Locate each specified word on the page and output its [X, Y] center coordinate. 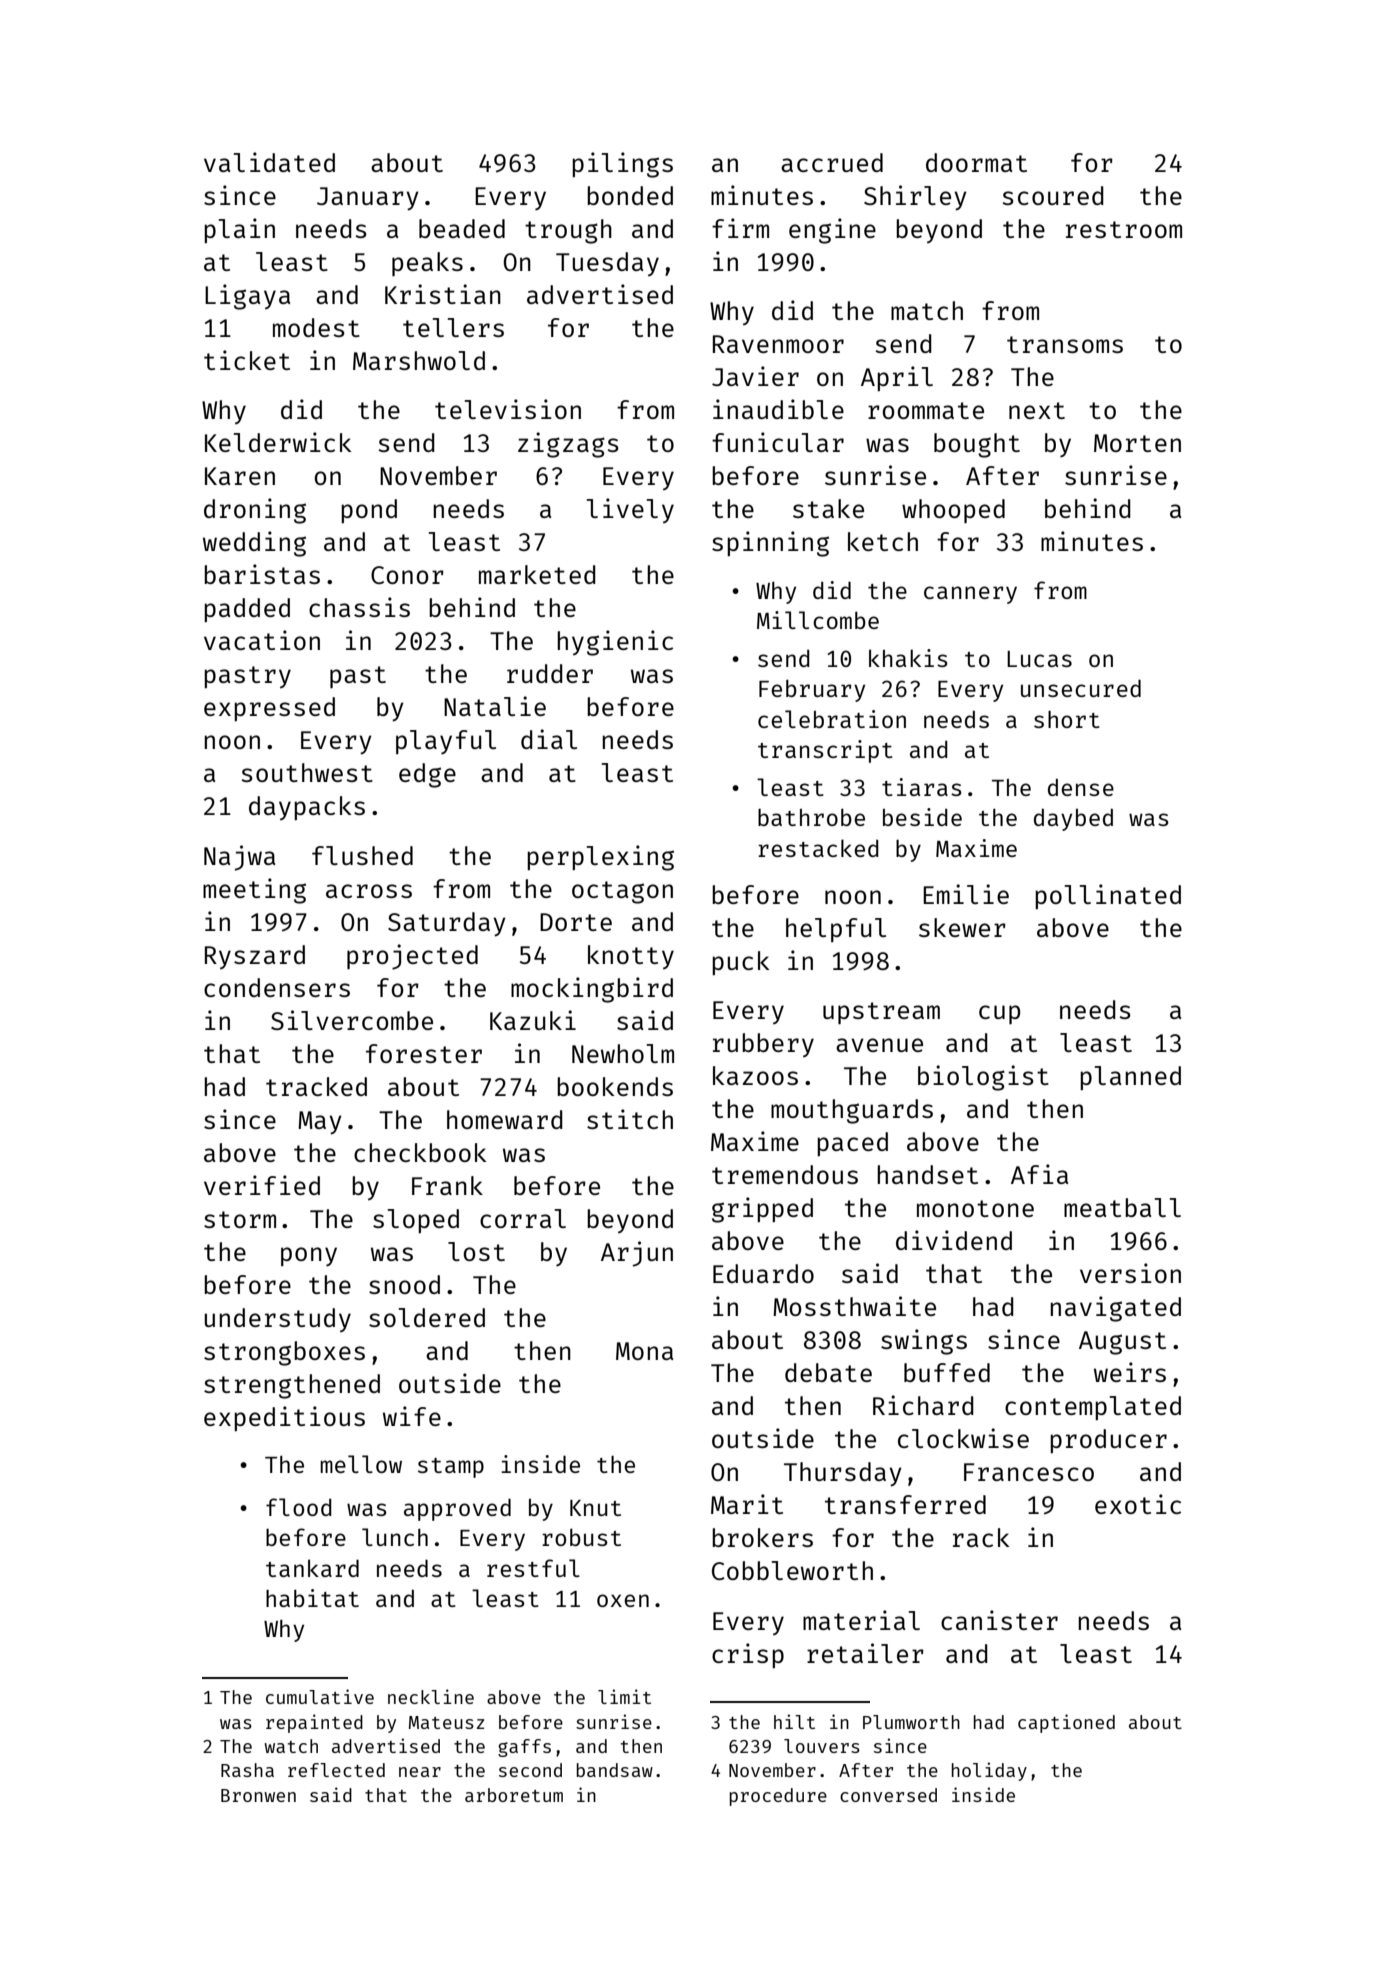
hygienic [615, 643]
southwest [307, 772]
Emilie [966, 894]
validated [269, 162]
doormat [976, 162]
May [320, 1123]
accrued [832, 162]
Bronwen [258, 1795]
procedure [778, 1797]
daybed [1073, 819]
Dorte [576, 922]
